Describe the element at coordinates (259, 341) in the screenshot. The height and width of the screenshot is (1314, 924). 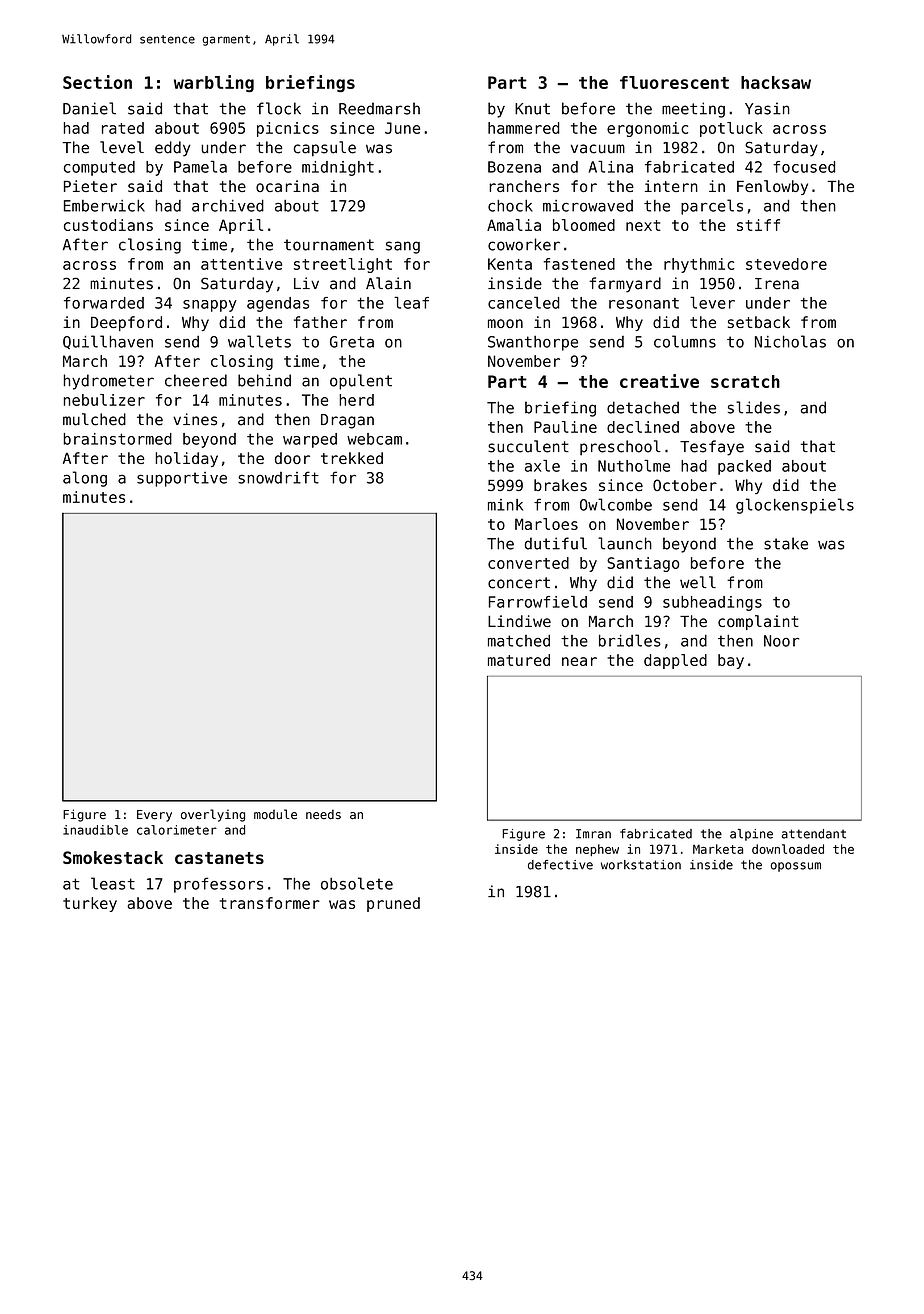
I see `wallets` at that location.
